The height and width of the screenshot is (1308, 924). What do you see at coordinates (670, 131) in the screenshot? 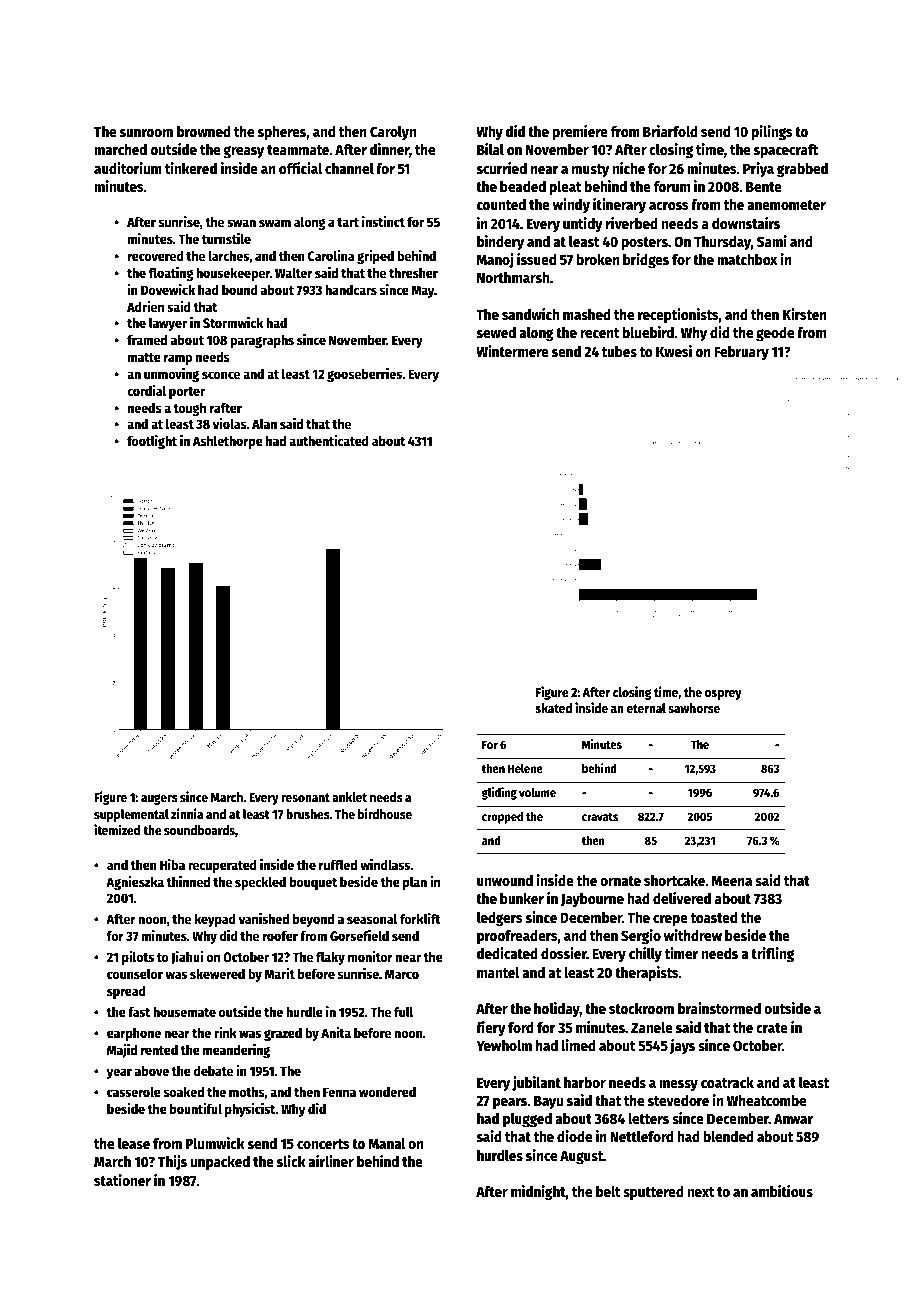
I see `Briarfold` at bounding box center [670, 131].
